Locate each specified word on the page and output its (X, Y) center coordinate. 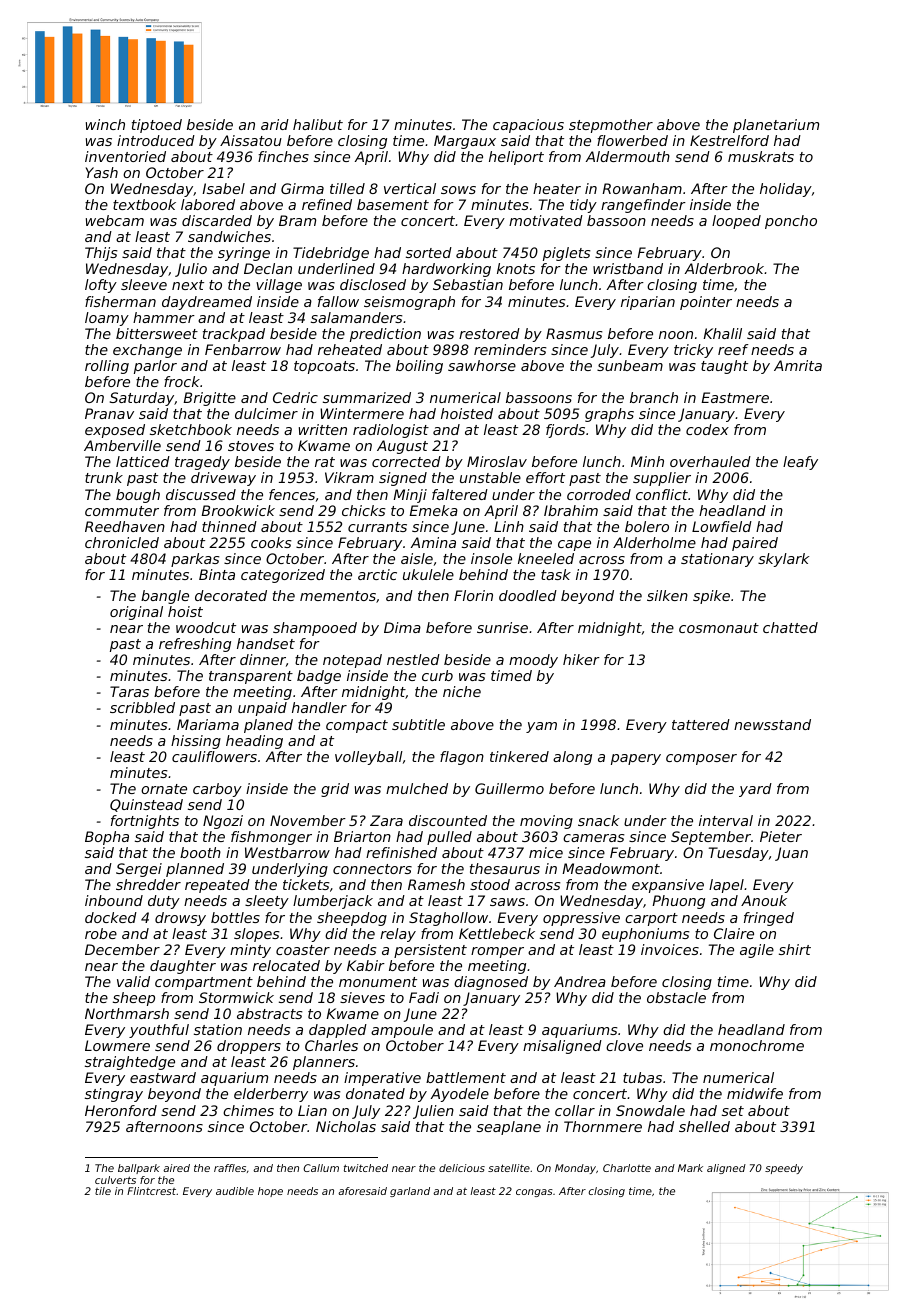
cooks (271, 542)
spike (711, 597)
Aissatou (251, 140)
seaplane (509, 1128)
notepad (352, 661)
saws (507, 902)
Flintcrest (151, 1191)
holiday (786, 190)
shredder (148, 884)
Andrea (580, 981)
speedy (784, 1169)
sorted (429, 252)
